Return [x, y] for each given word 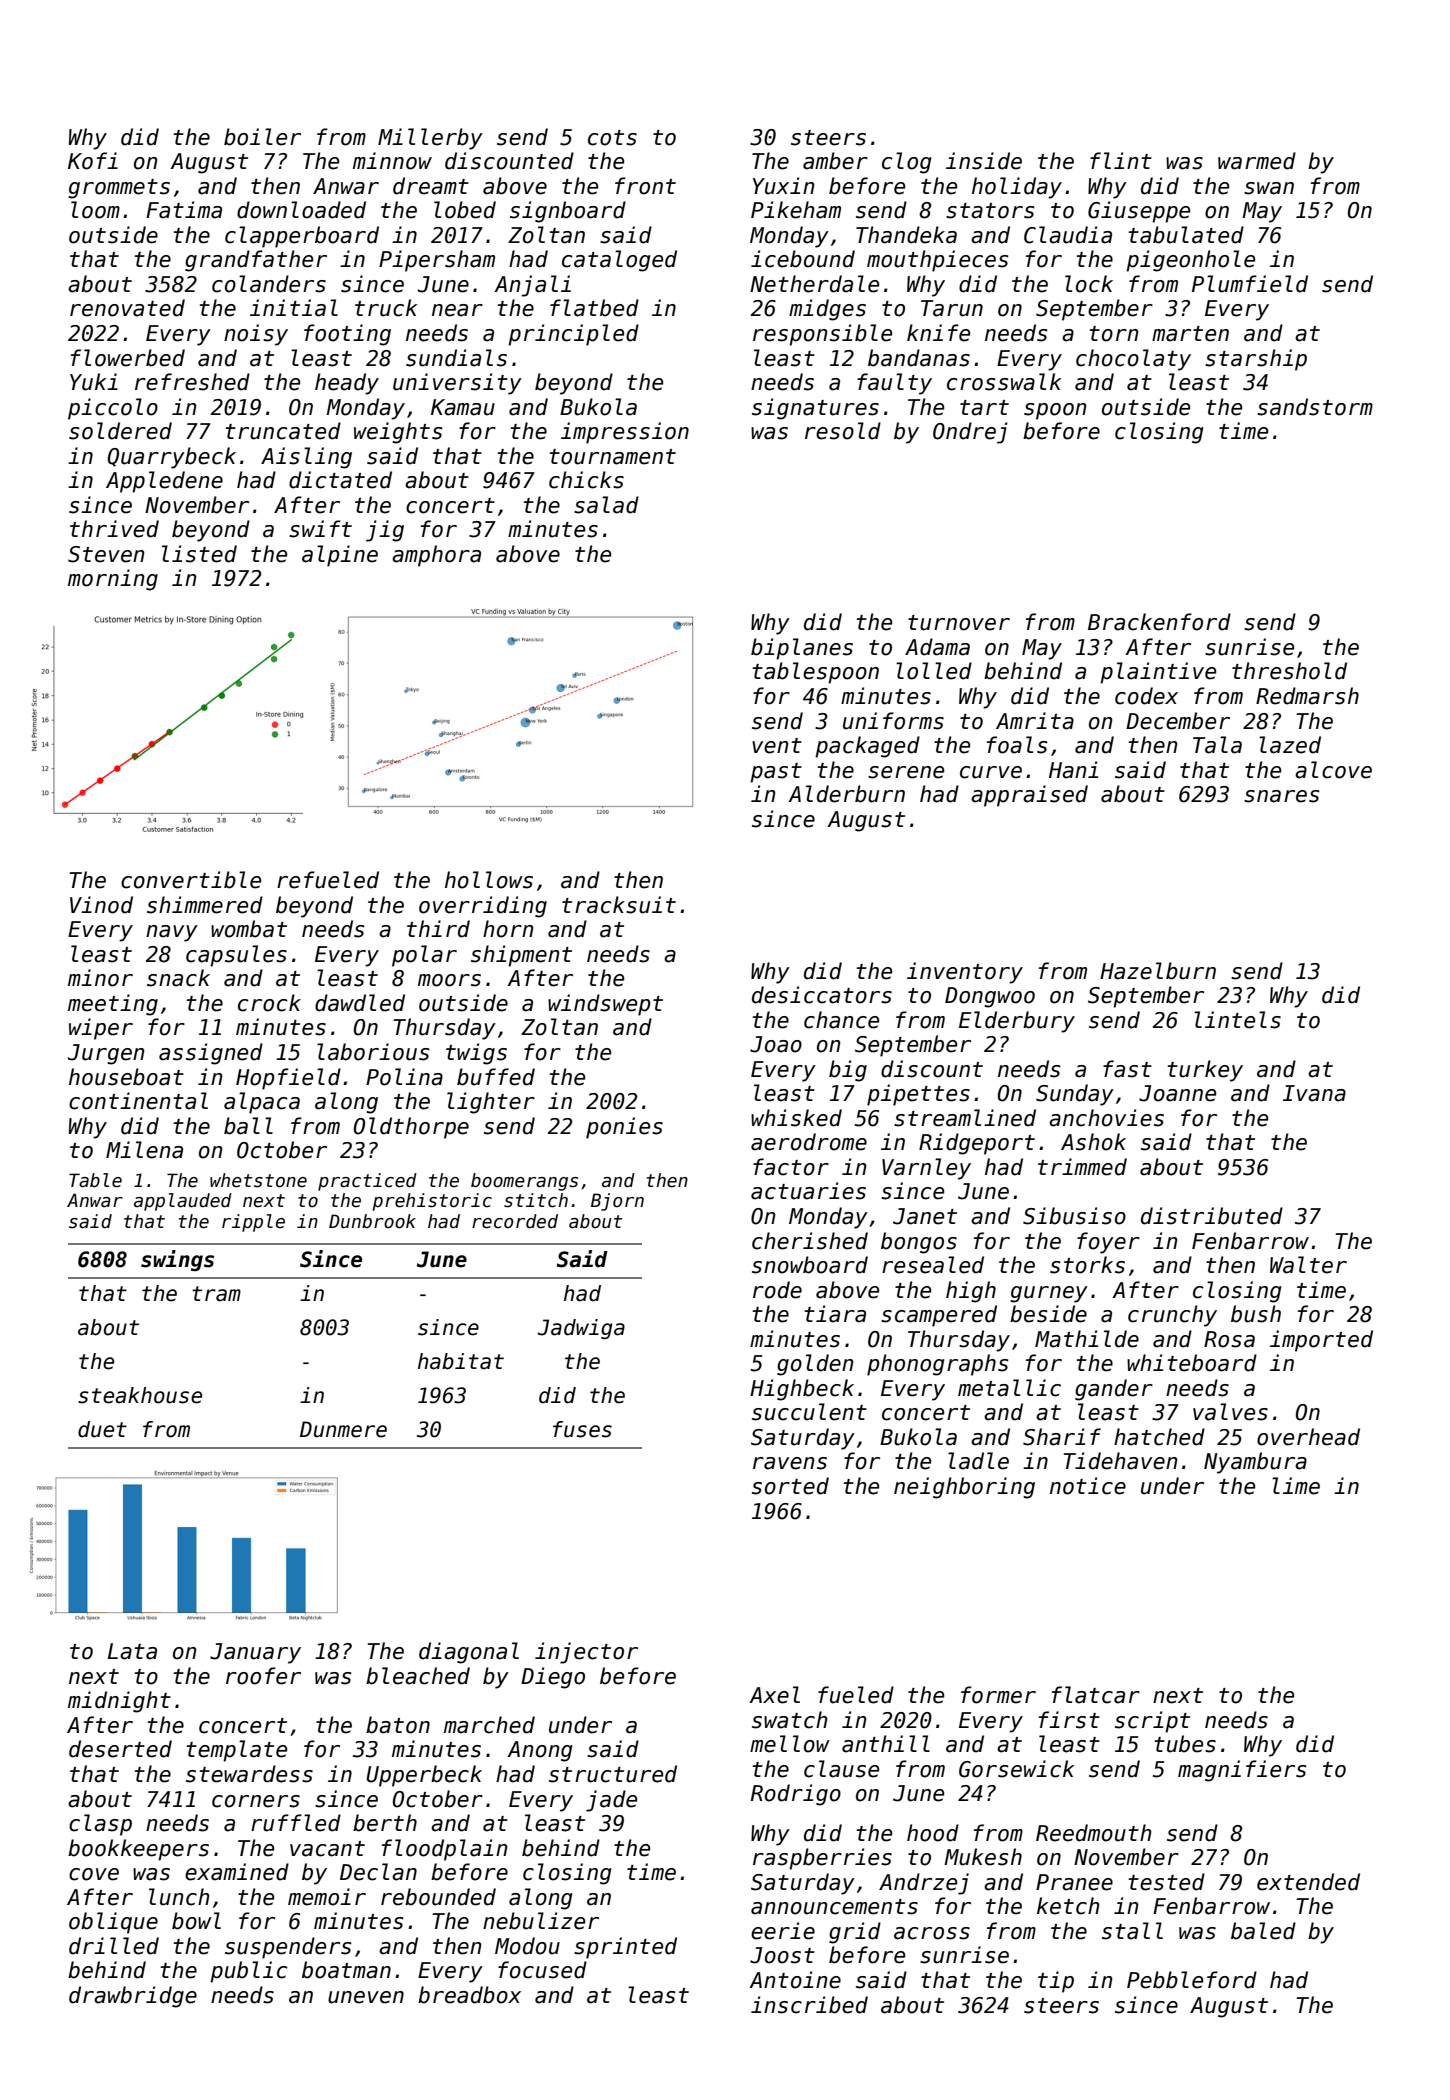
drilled [114, 1946]
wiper [101, 1029]
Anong [540, 1751]
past [776, 773]
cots [612, 138]
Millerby [430, 139]
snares [1282, 796]
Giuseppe [1139, 212]
